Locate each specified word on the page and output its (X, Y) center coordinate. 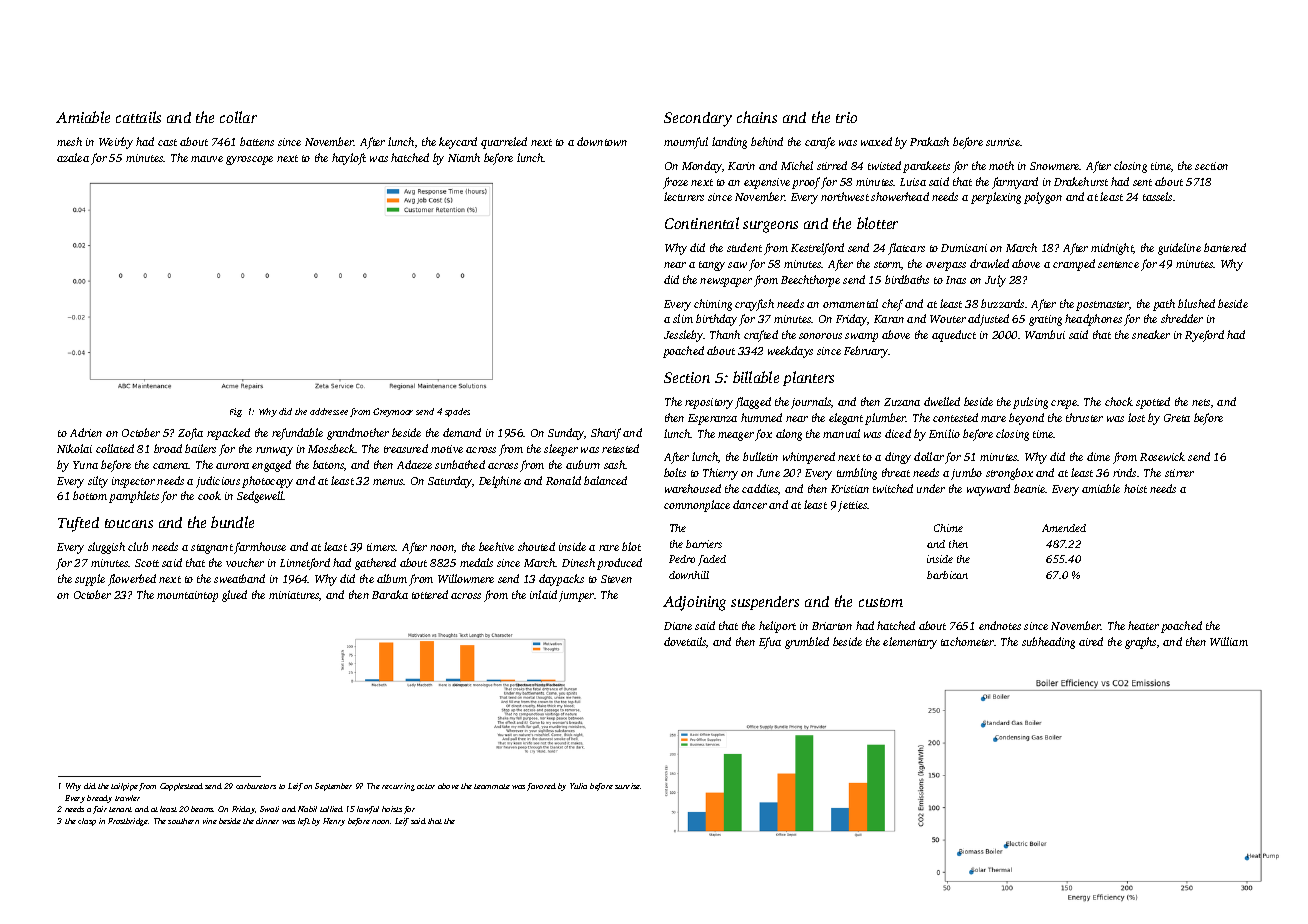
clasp (87, 822)
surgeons (770, 227)
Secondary (698, 119)
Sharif (606, 434)
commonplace (697, 506)
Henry (334, 822)
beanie (1030, 488)
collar (238, 117)
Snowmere (1055, 166)
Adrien (86, 432)
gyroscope (249, 160)
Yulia (578, 786)
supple (90, 580)
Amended (1064, 528)
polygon (1043, 198)
